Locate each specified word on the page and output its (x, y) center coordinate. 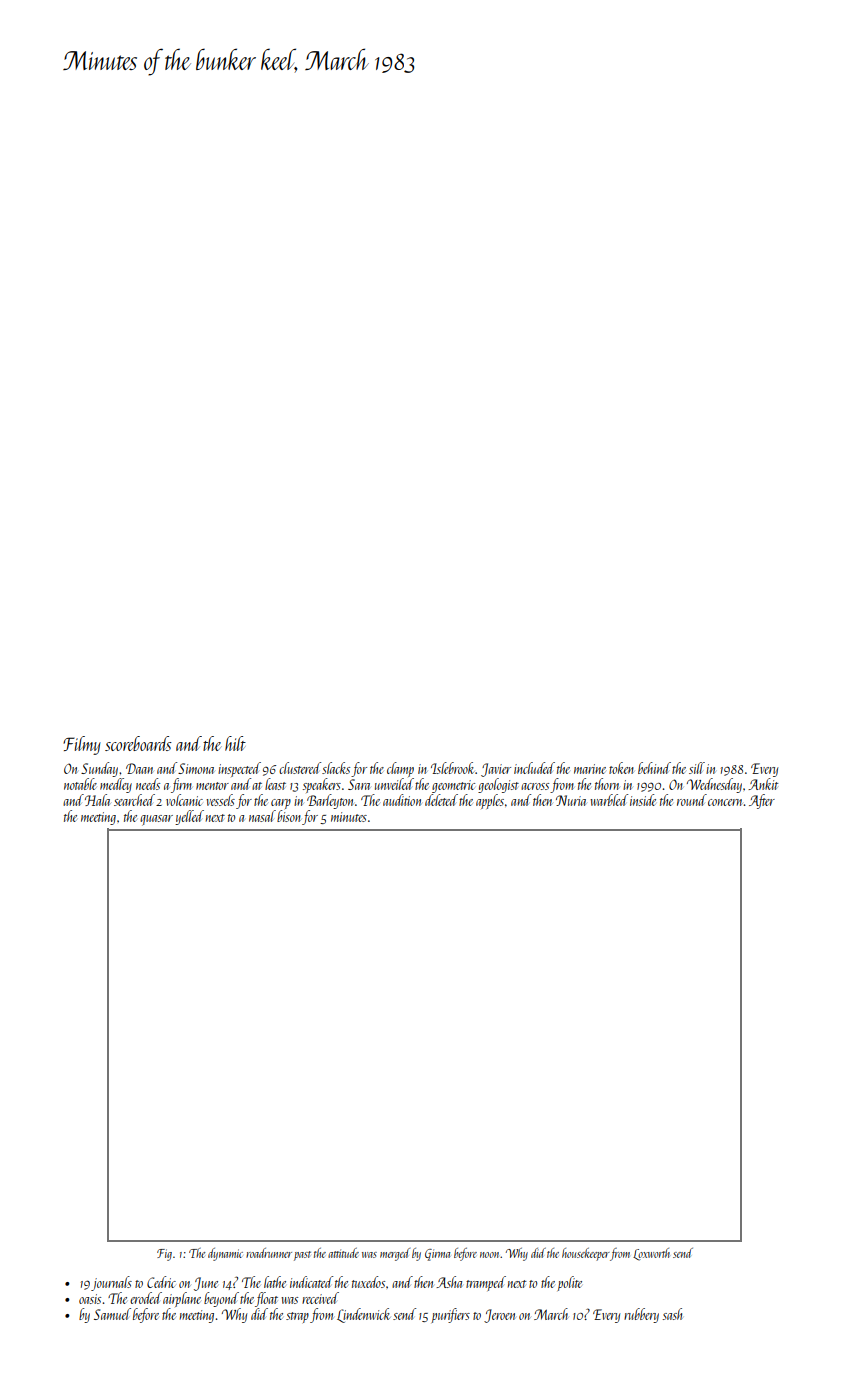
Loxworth (651, 1254)
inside (643, 800)
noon (489, 1255)
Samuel (112, 1314)
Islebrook (453, 768)
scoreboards (138, 743)
